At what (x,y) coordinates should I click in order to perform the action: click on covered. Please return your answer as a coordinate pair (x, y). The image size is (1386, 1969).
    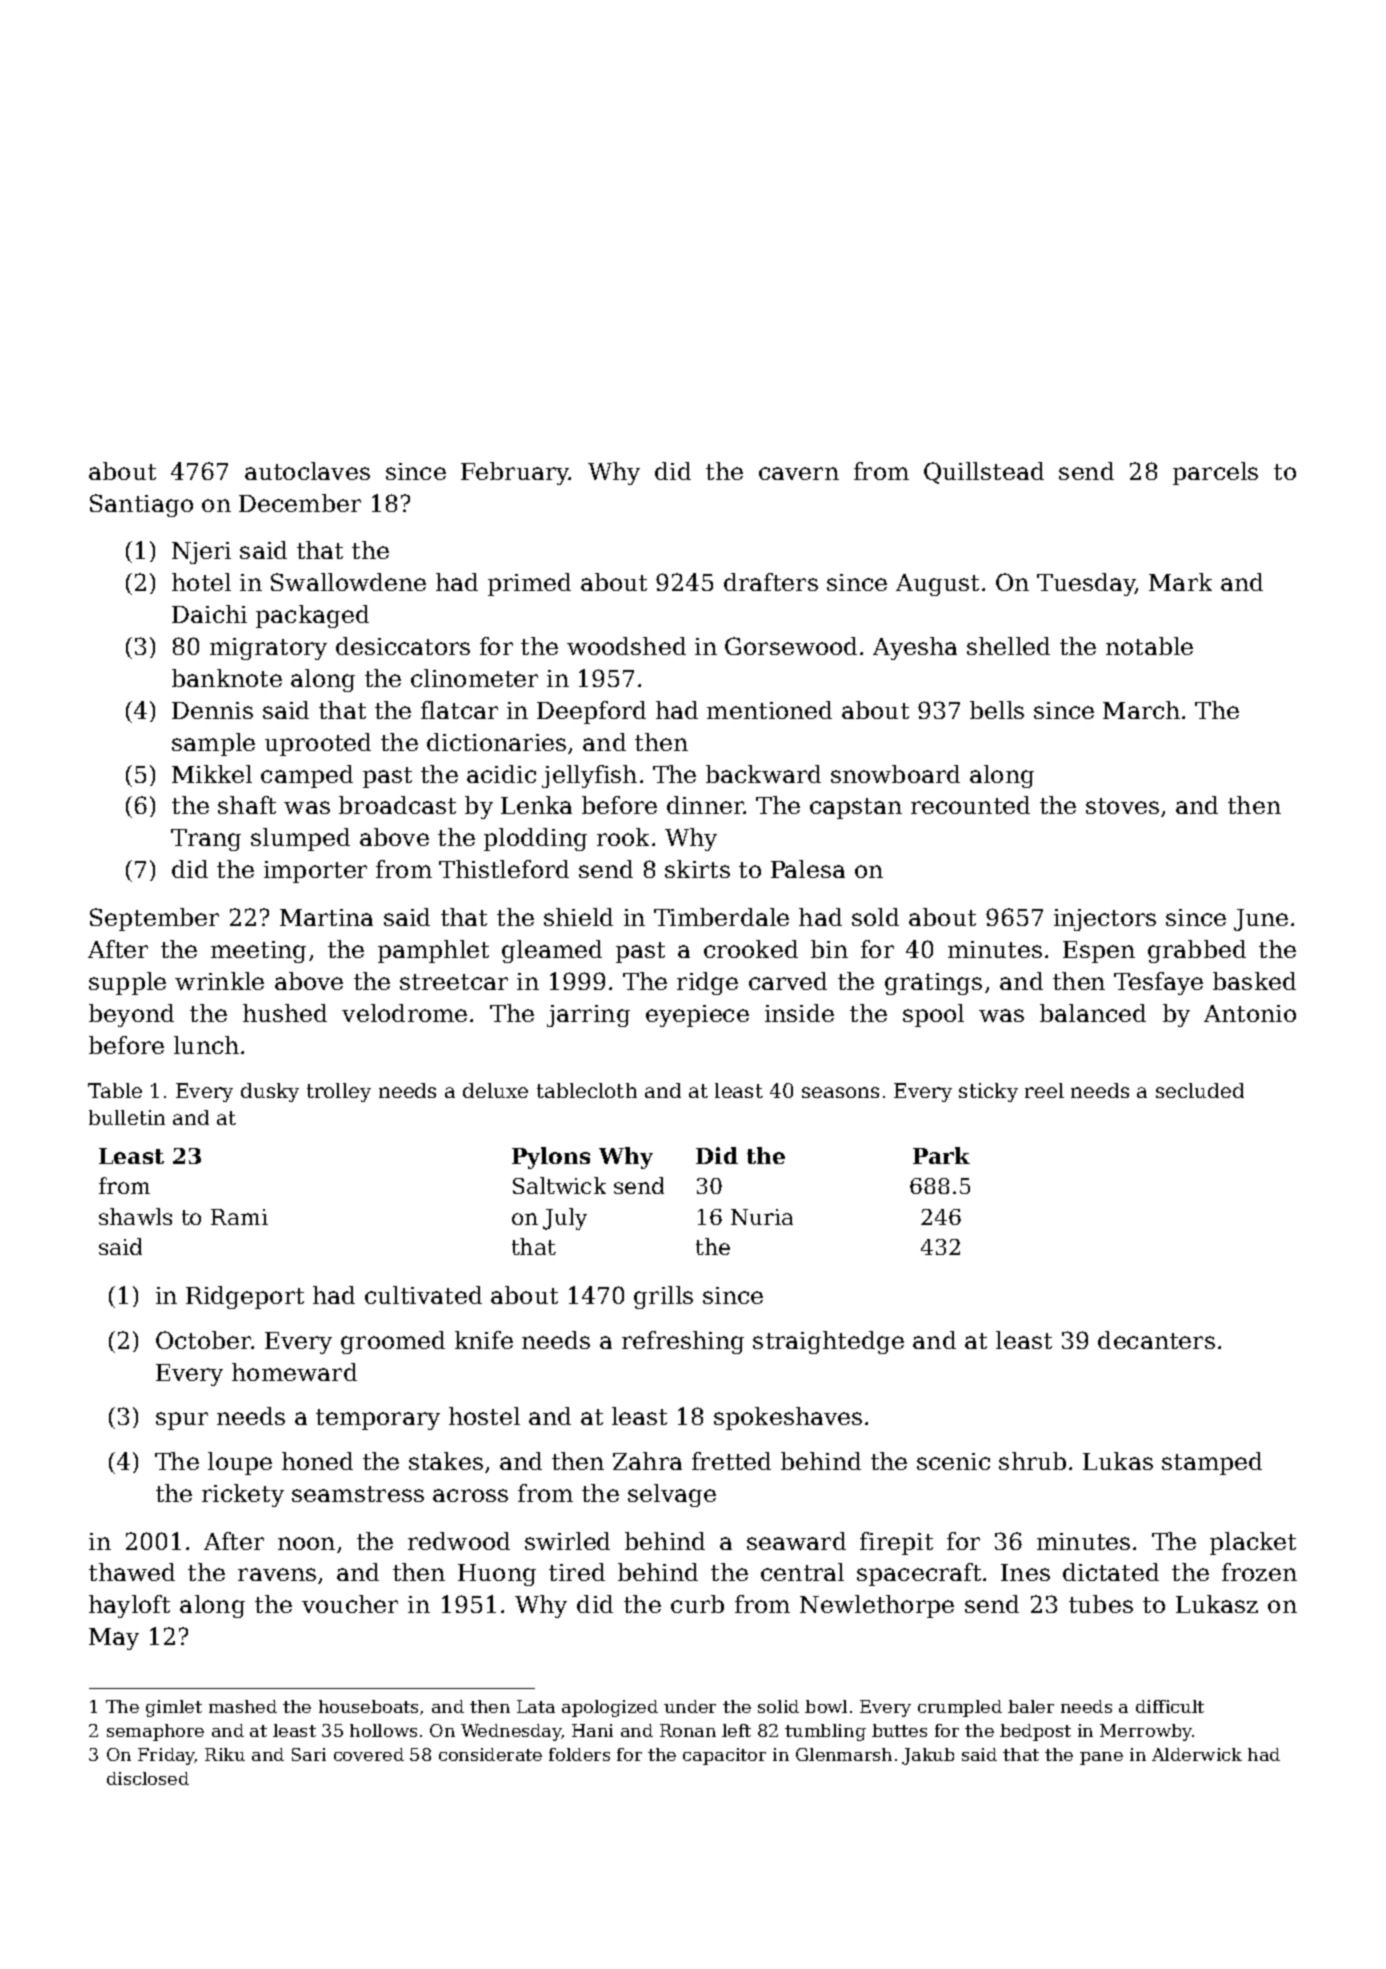
    Looking at the image, I should click on (369, 1754).
